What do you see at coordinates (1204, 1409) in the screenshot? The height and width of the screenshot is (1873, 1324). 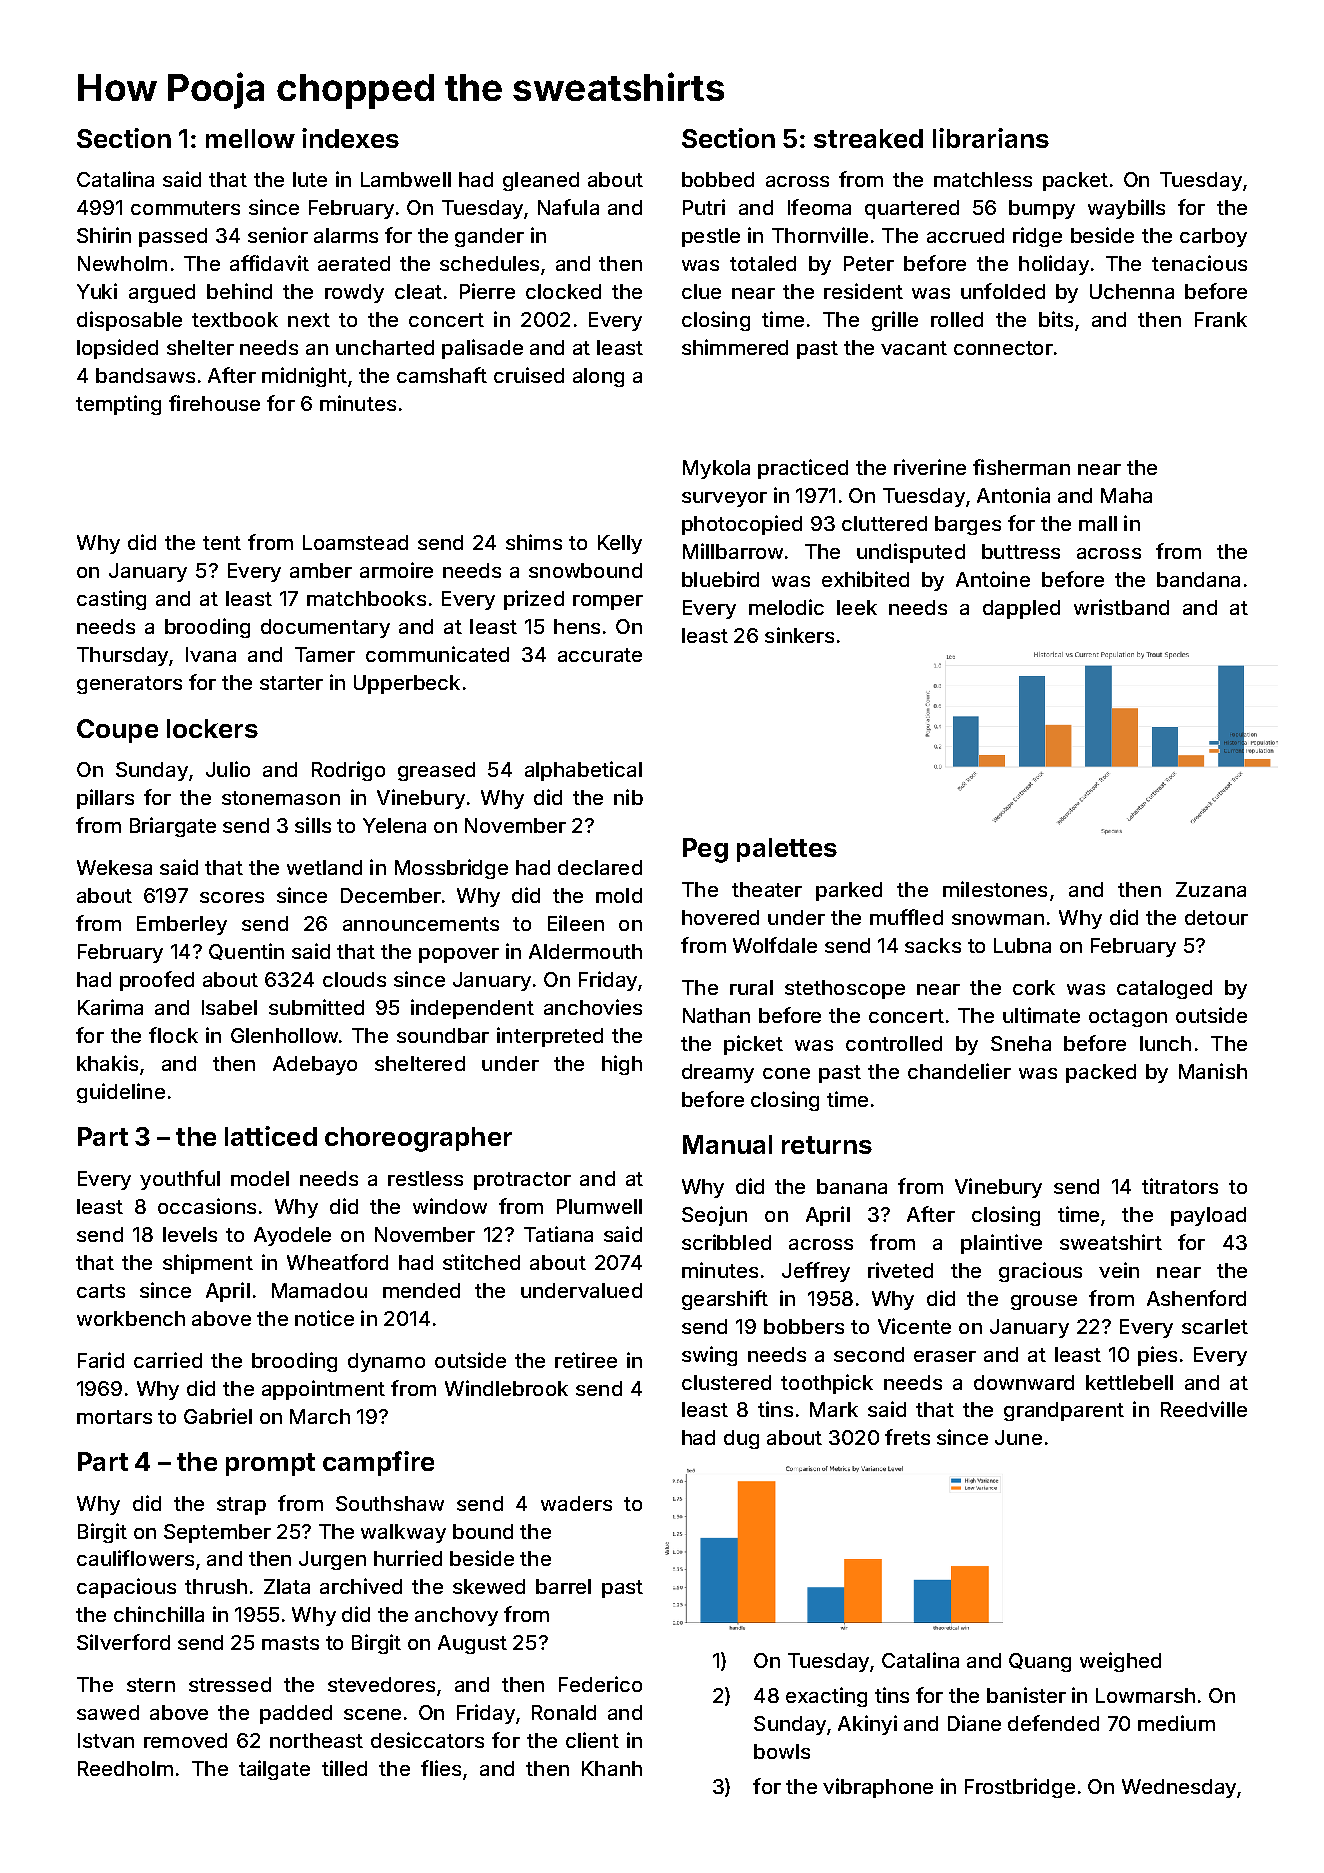 I see `Reedville` at bounding box center [1204, 1409].
